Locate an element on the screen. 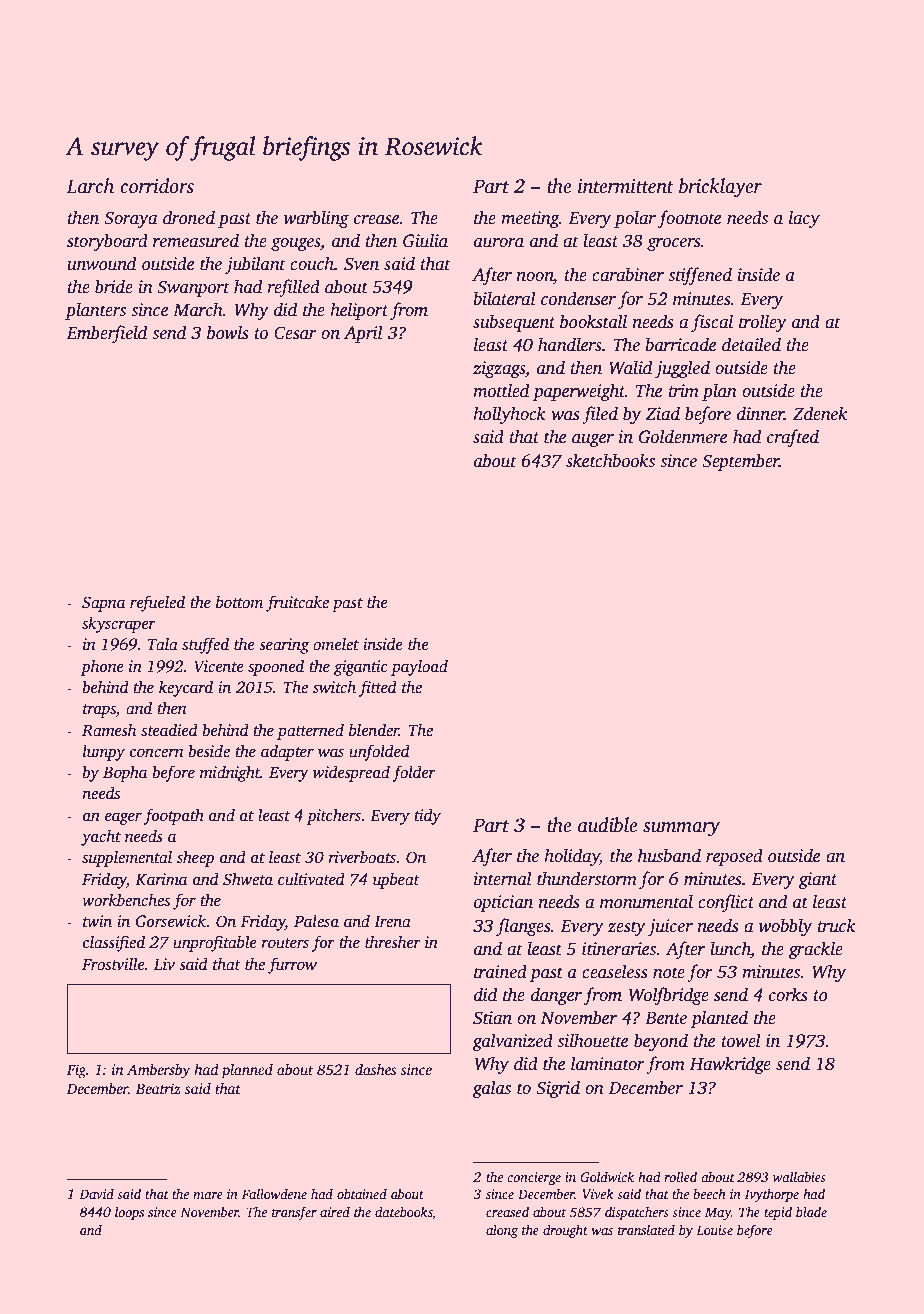 The height and width of the screenshot is (1314, 924). payload is located at coordinates (419, 667).
